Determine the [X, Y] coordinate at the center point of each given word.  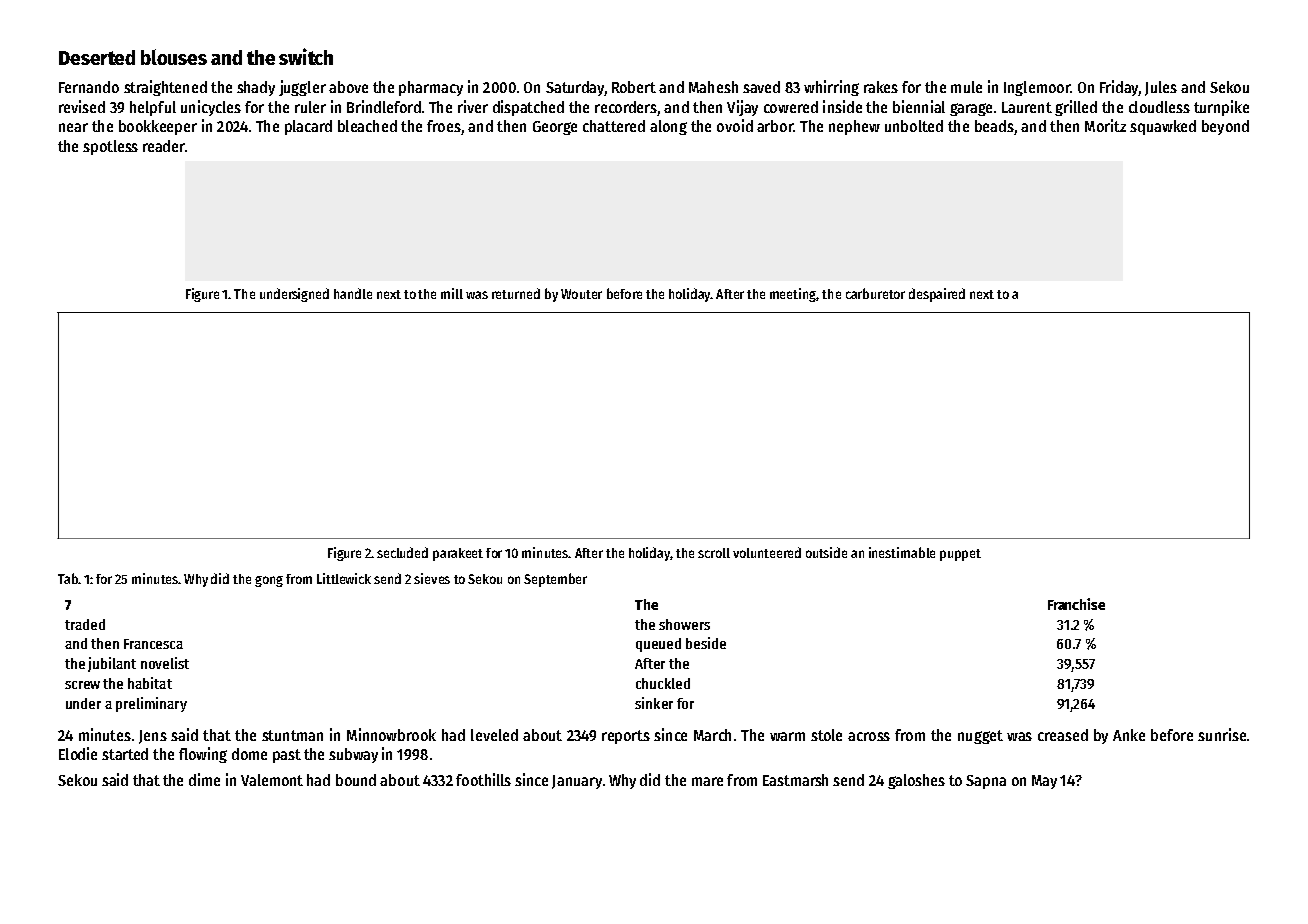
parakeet [458, 554]
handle [353, 293]
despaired [937, 295]
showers [684, 624]
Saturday [575, 88]
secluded [402, 552]
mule [966, 87]
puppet [960, 555]
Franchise [1076, 604]
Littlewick [344, 578]
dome [249, 754]
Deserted [97, 57]
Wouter [581, 294]
